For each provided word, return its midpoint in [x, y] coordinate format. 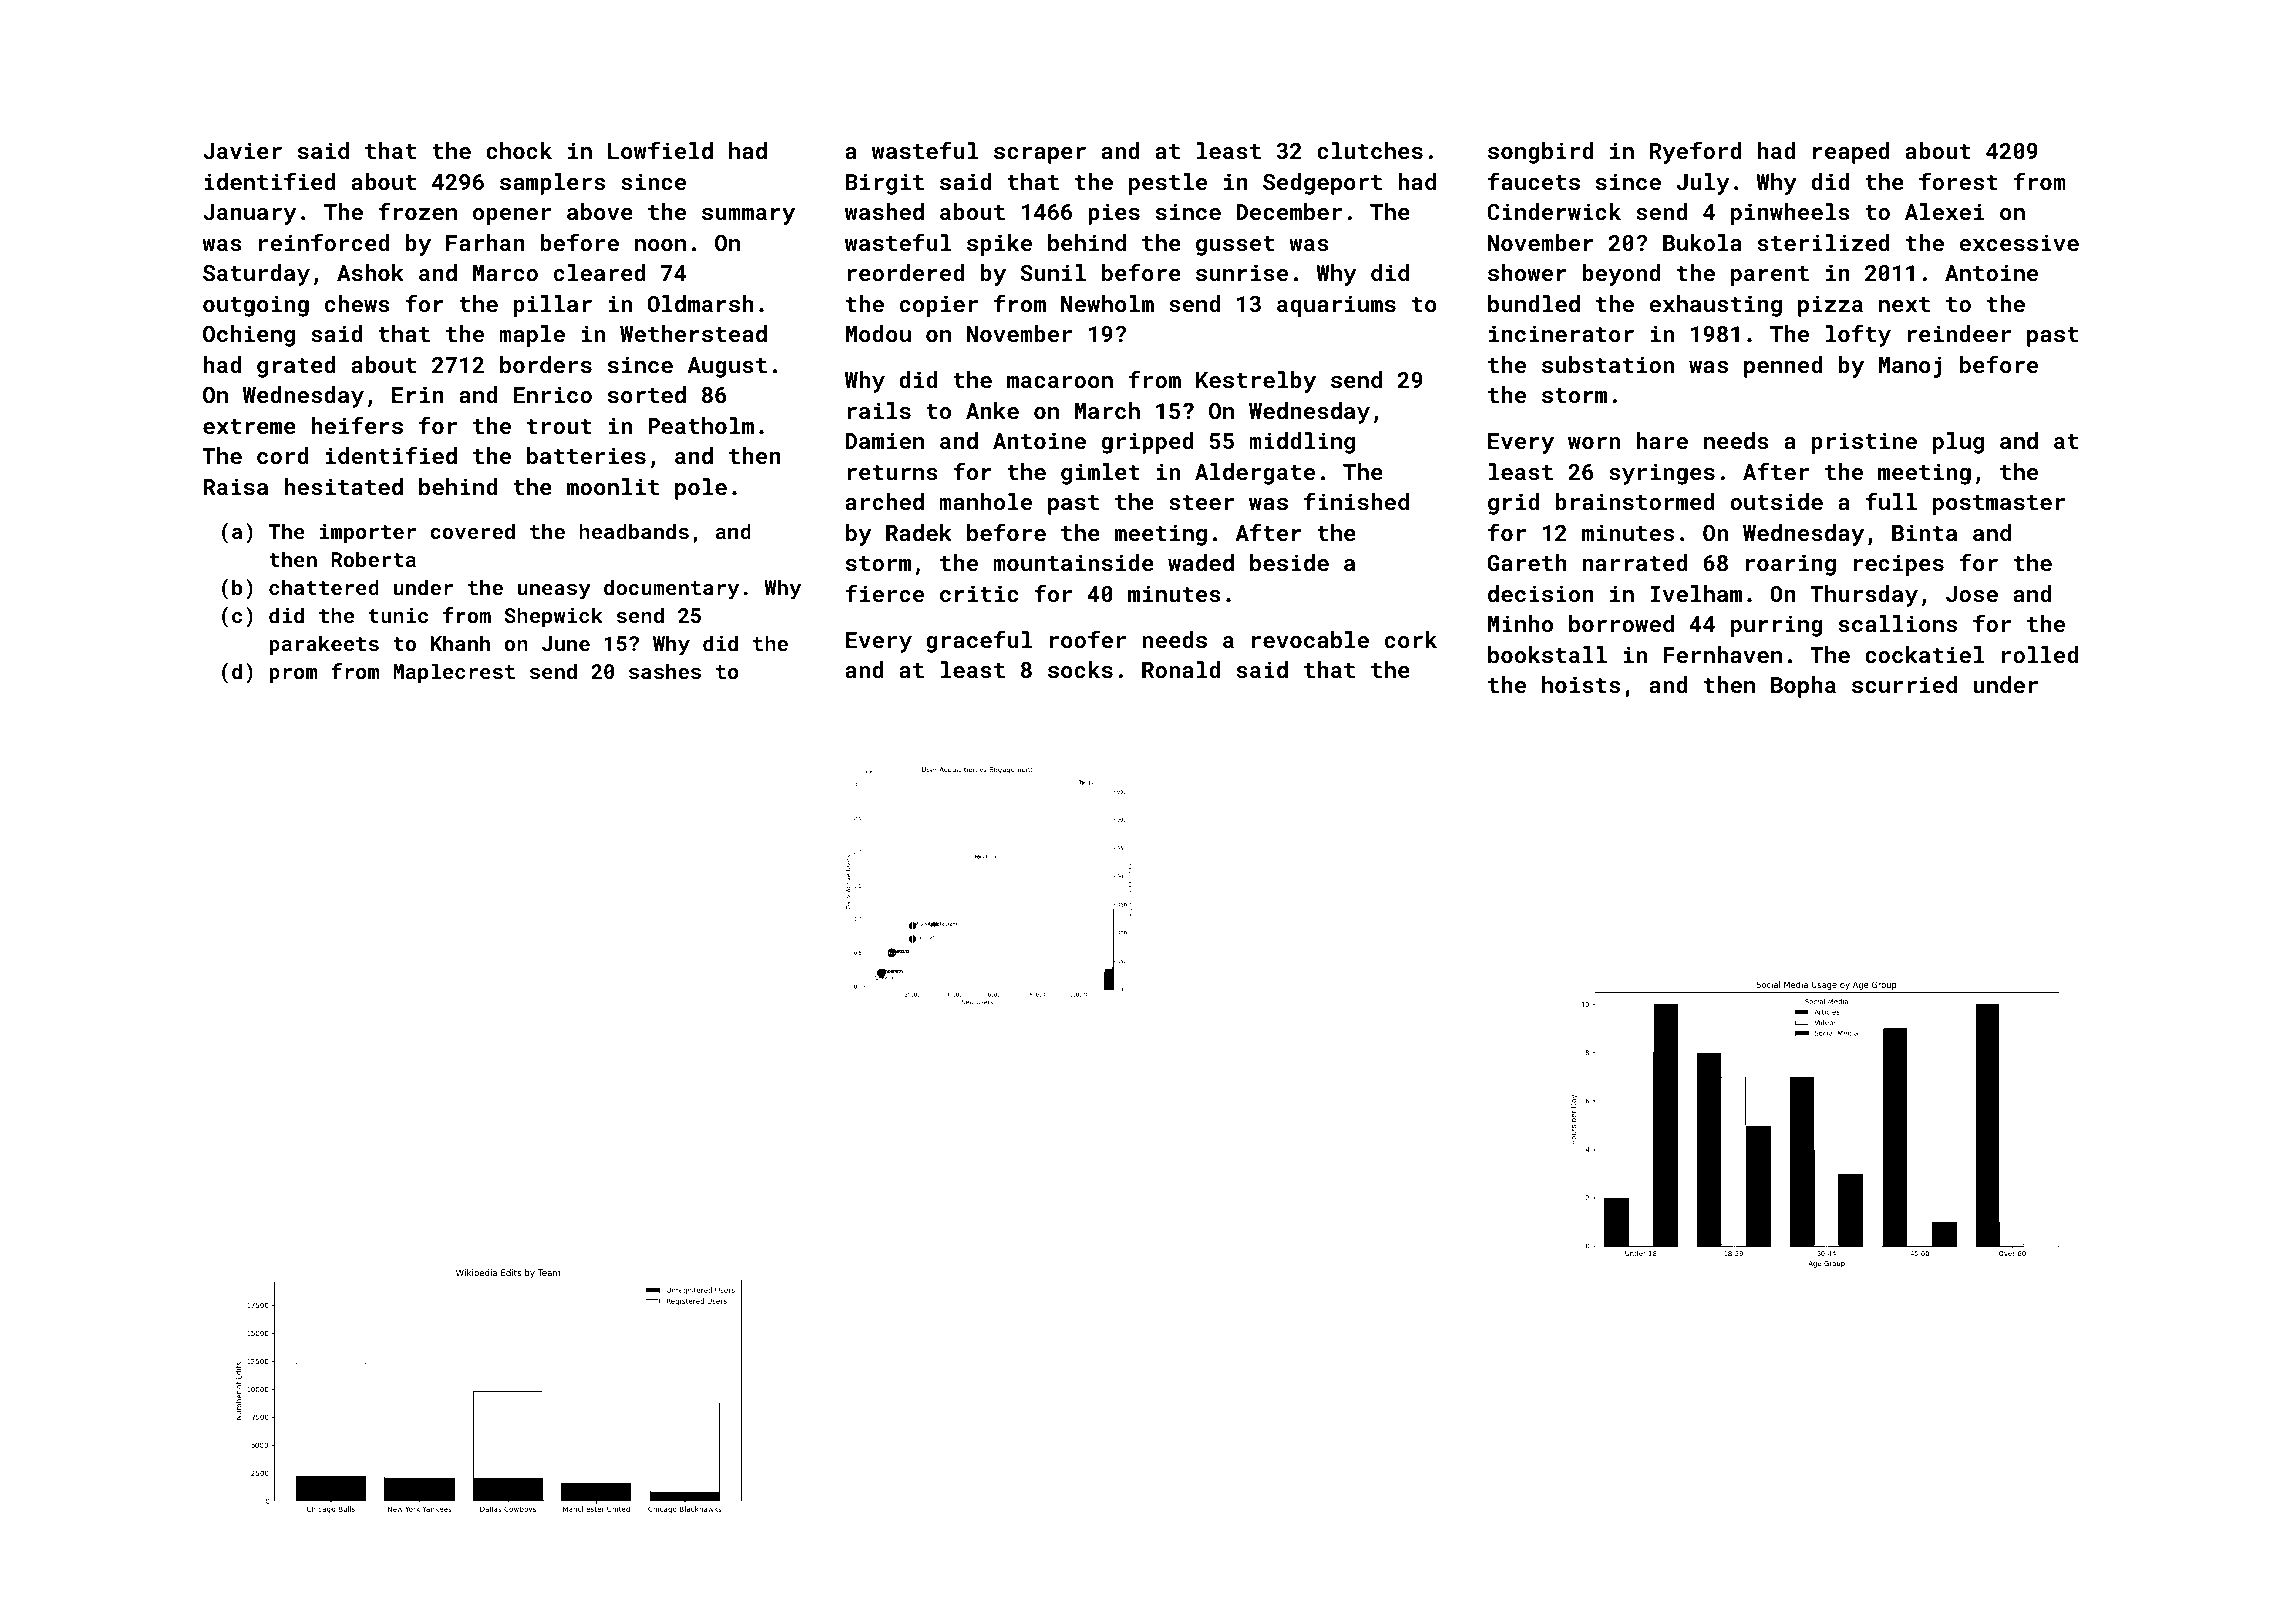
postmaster [1999, 505]
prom [293, 675]
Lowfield [660, 150]
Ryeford [1696, 152]
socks [1080, 669]
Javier [242, 150]
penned [1783, 367]
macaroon [1060, 382]
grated [296, 367]
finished [1356, 501]
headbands [634, 531]
